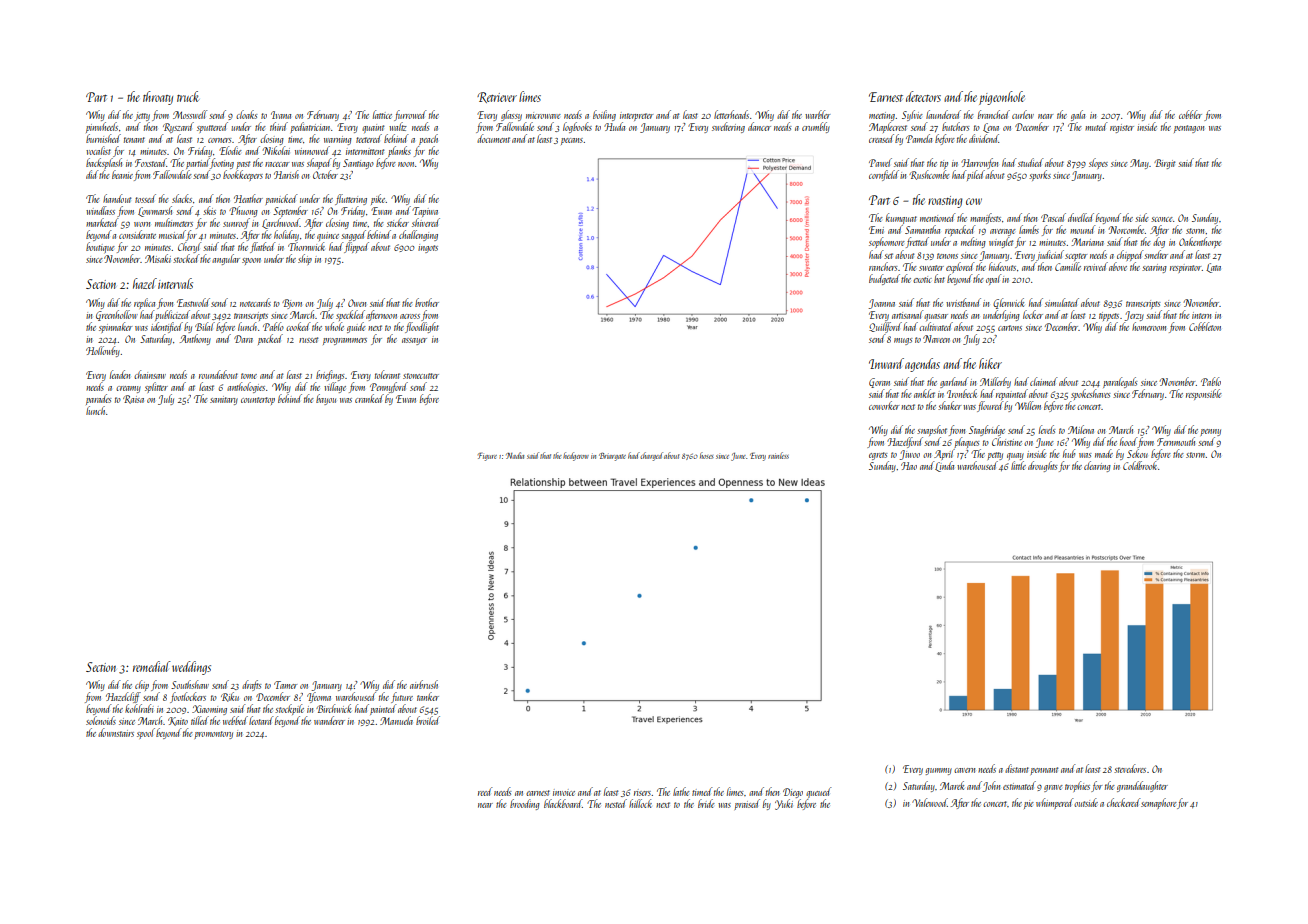 This document has height=924, width=1308. I want to click on document, so click(493, 138).
